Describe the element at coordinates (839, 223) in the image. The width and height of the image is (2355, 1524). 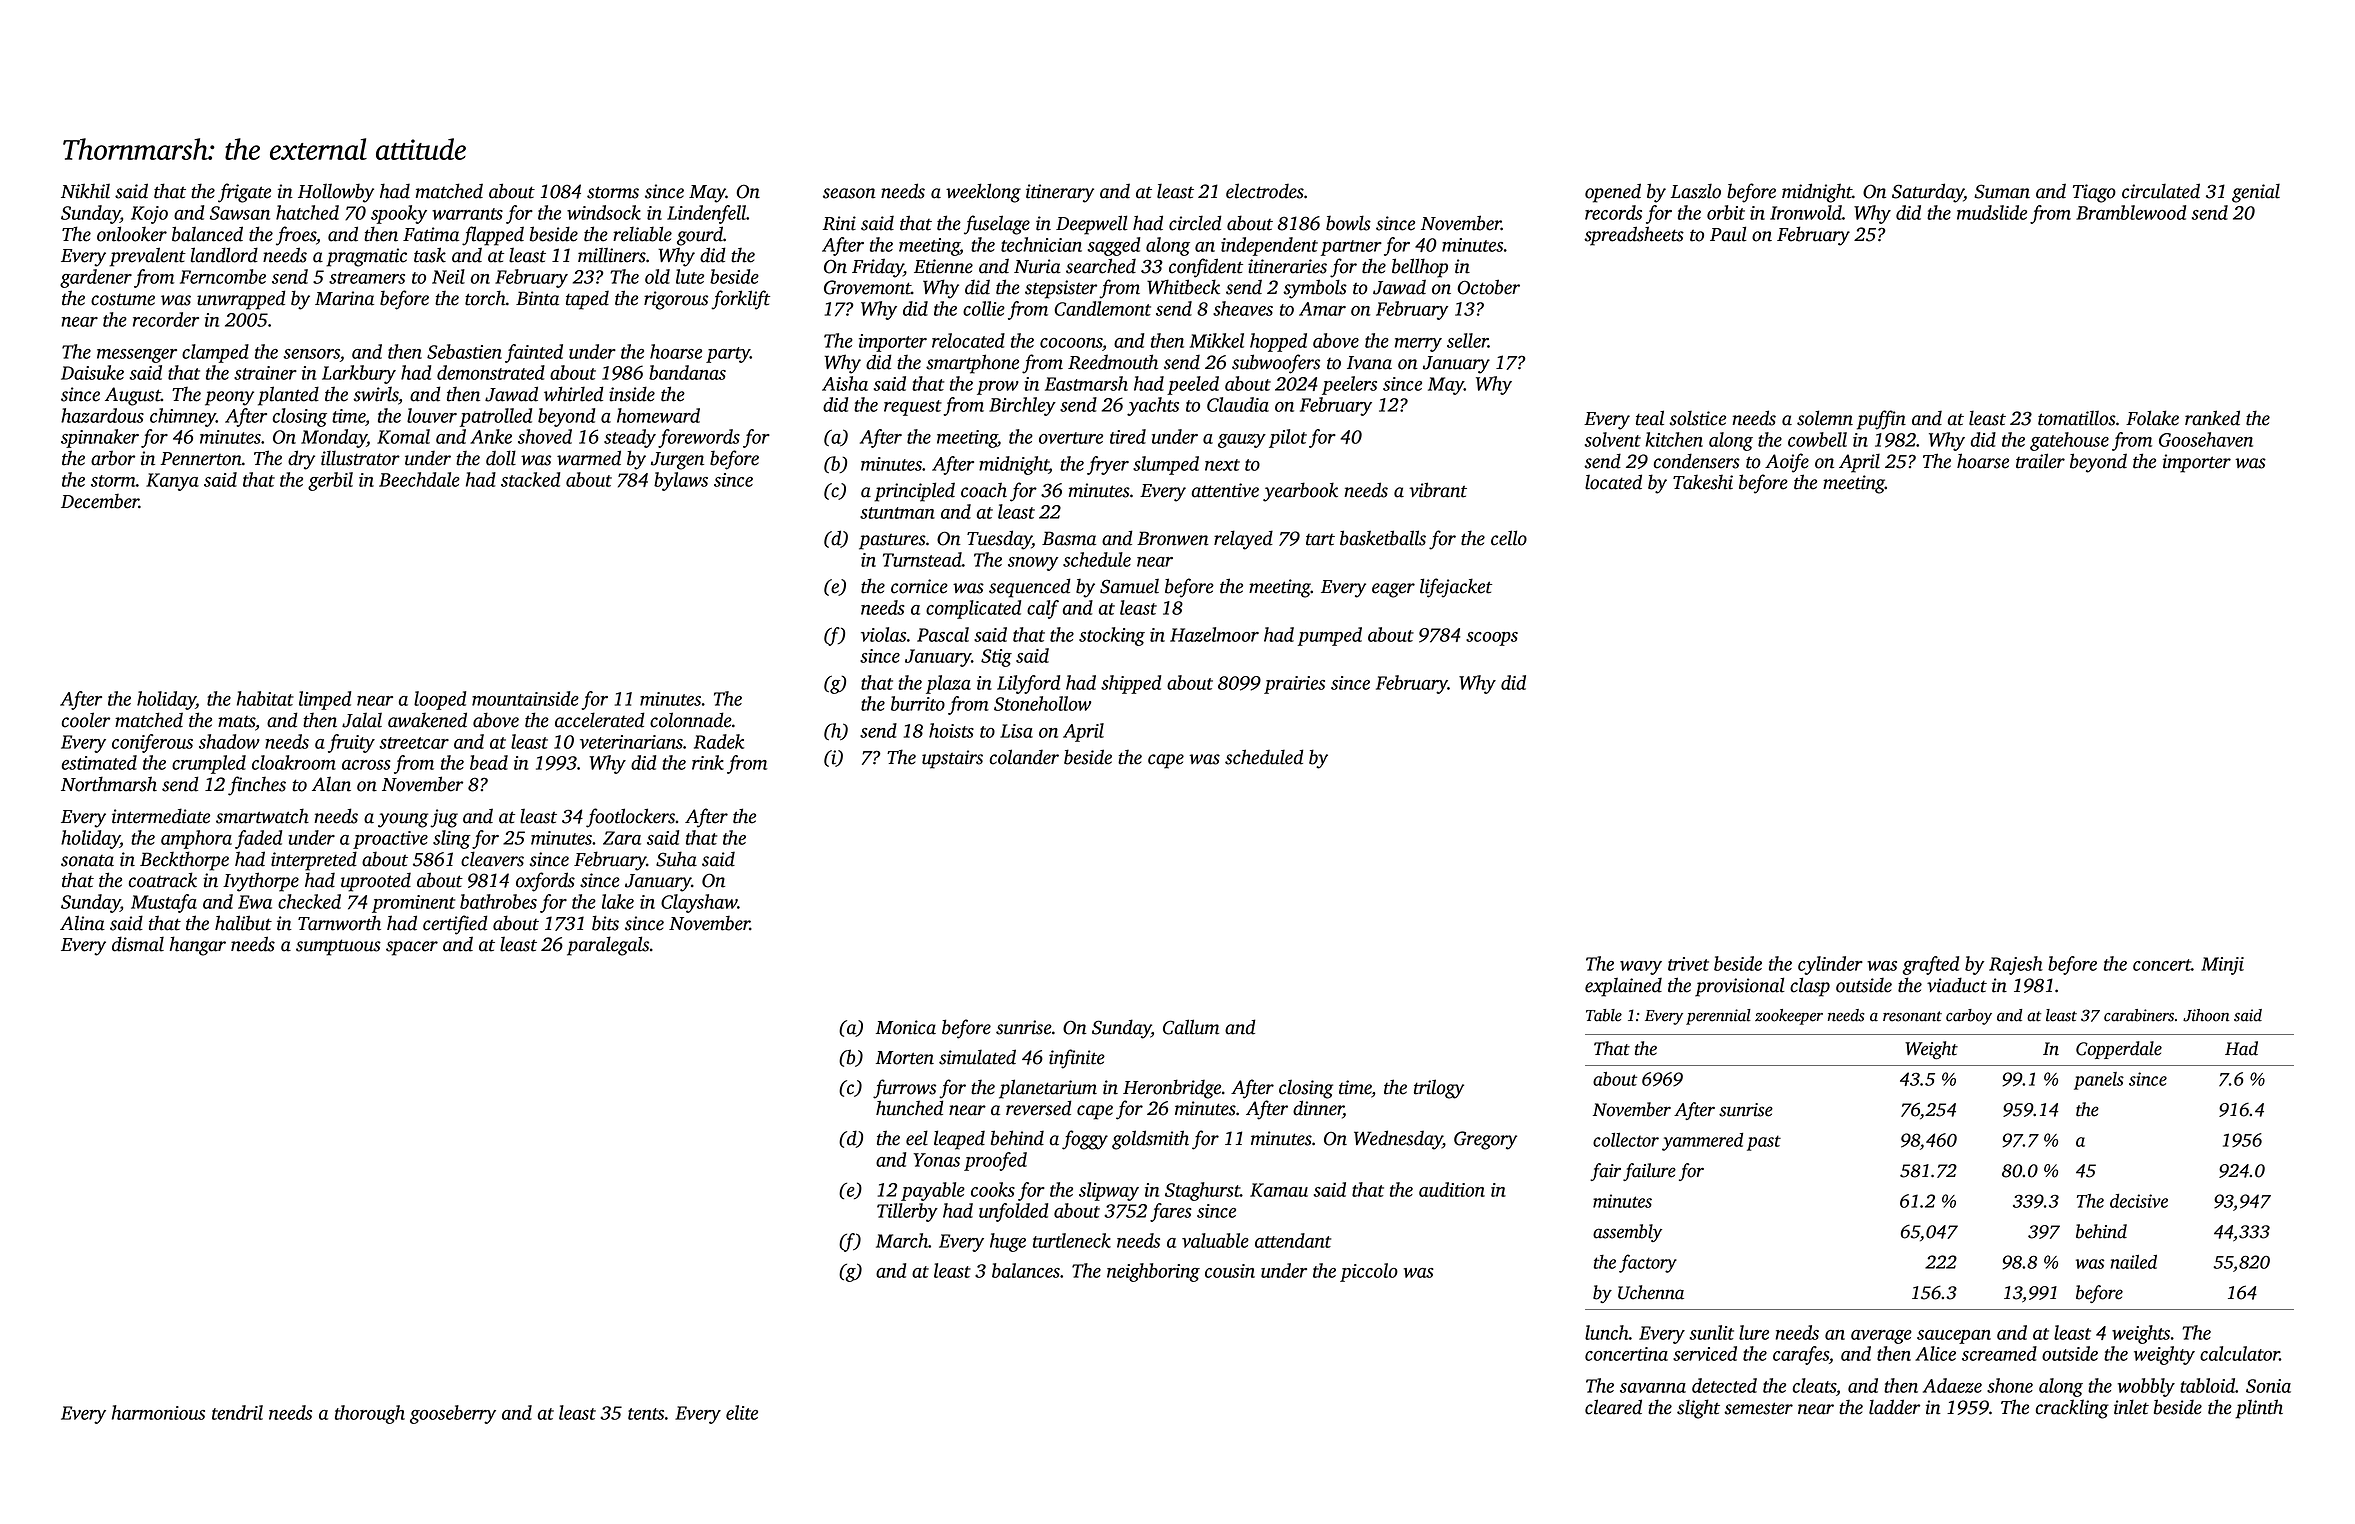
I see `Rini` at that location.
